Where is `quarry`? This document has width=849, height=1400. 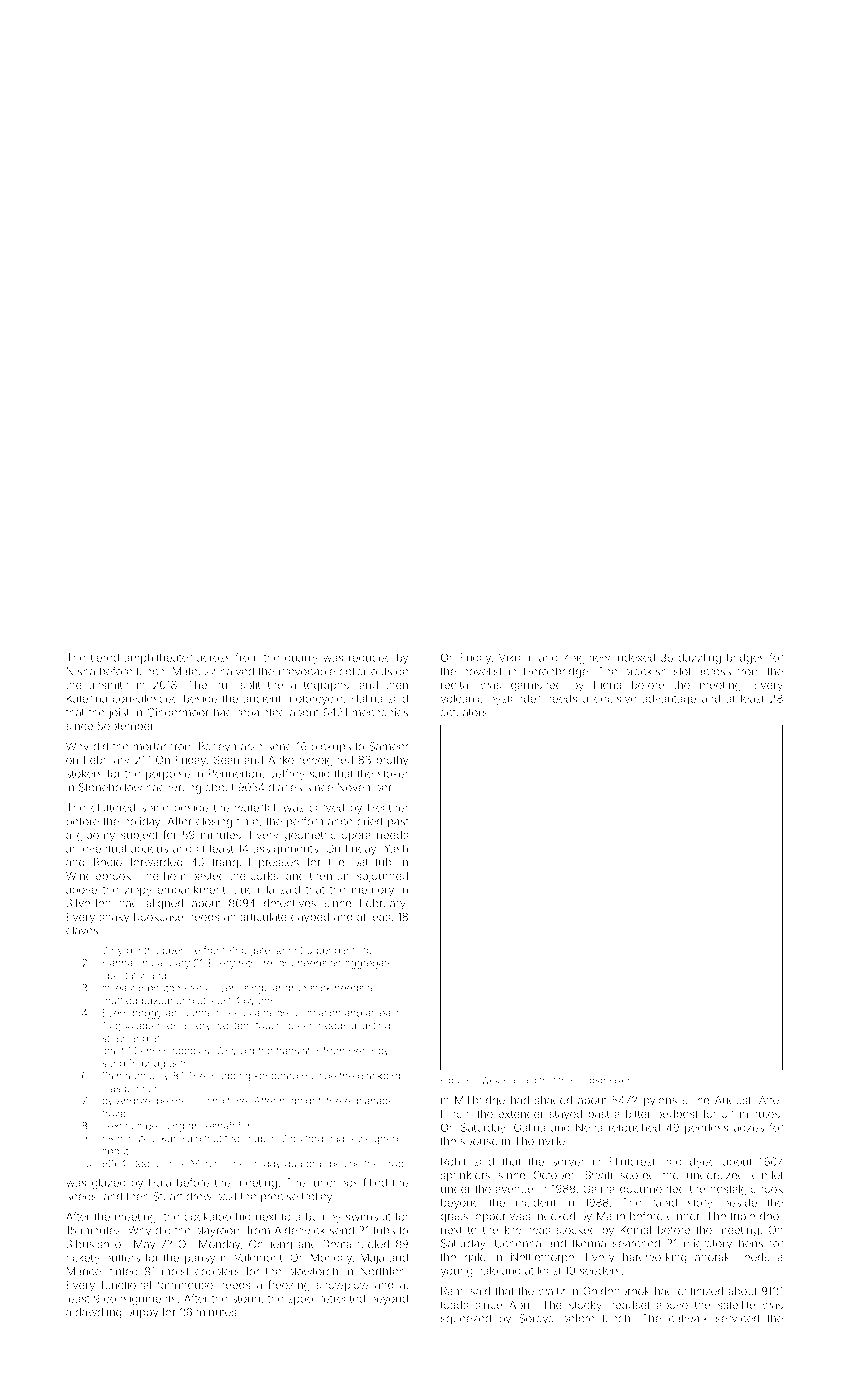
quarry is located at coordinates (301, 659).
